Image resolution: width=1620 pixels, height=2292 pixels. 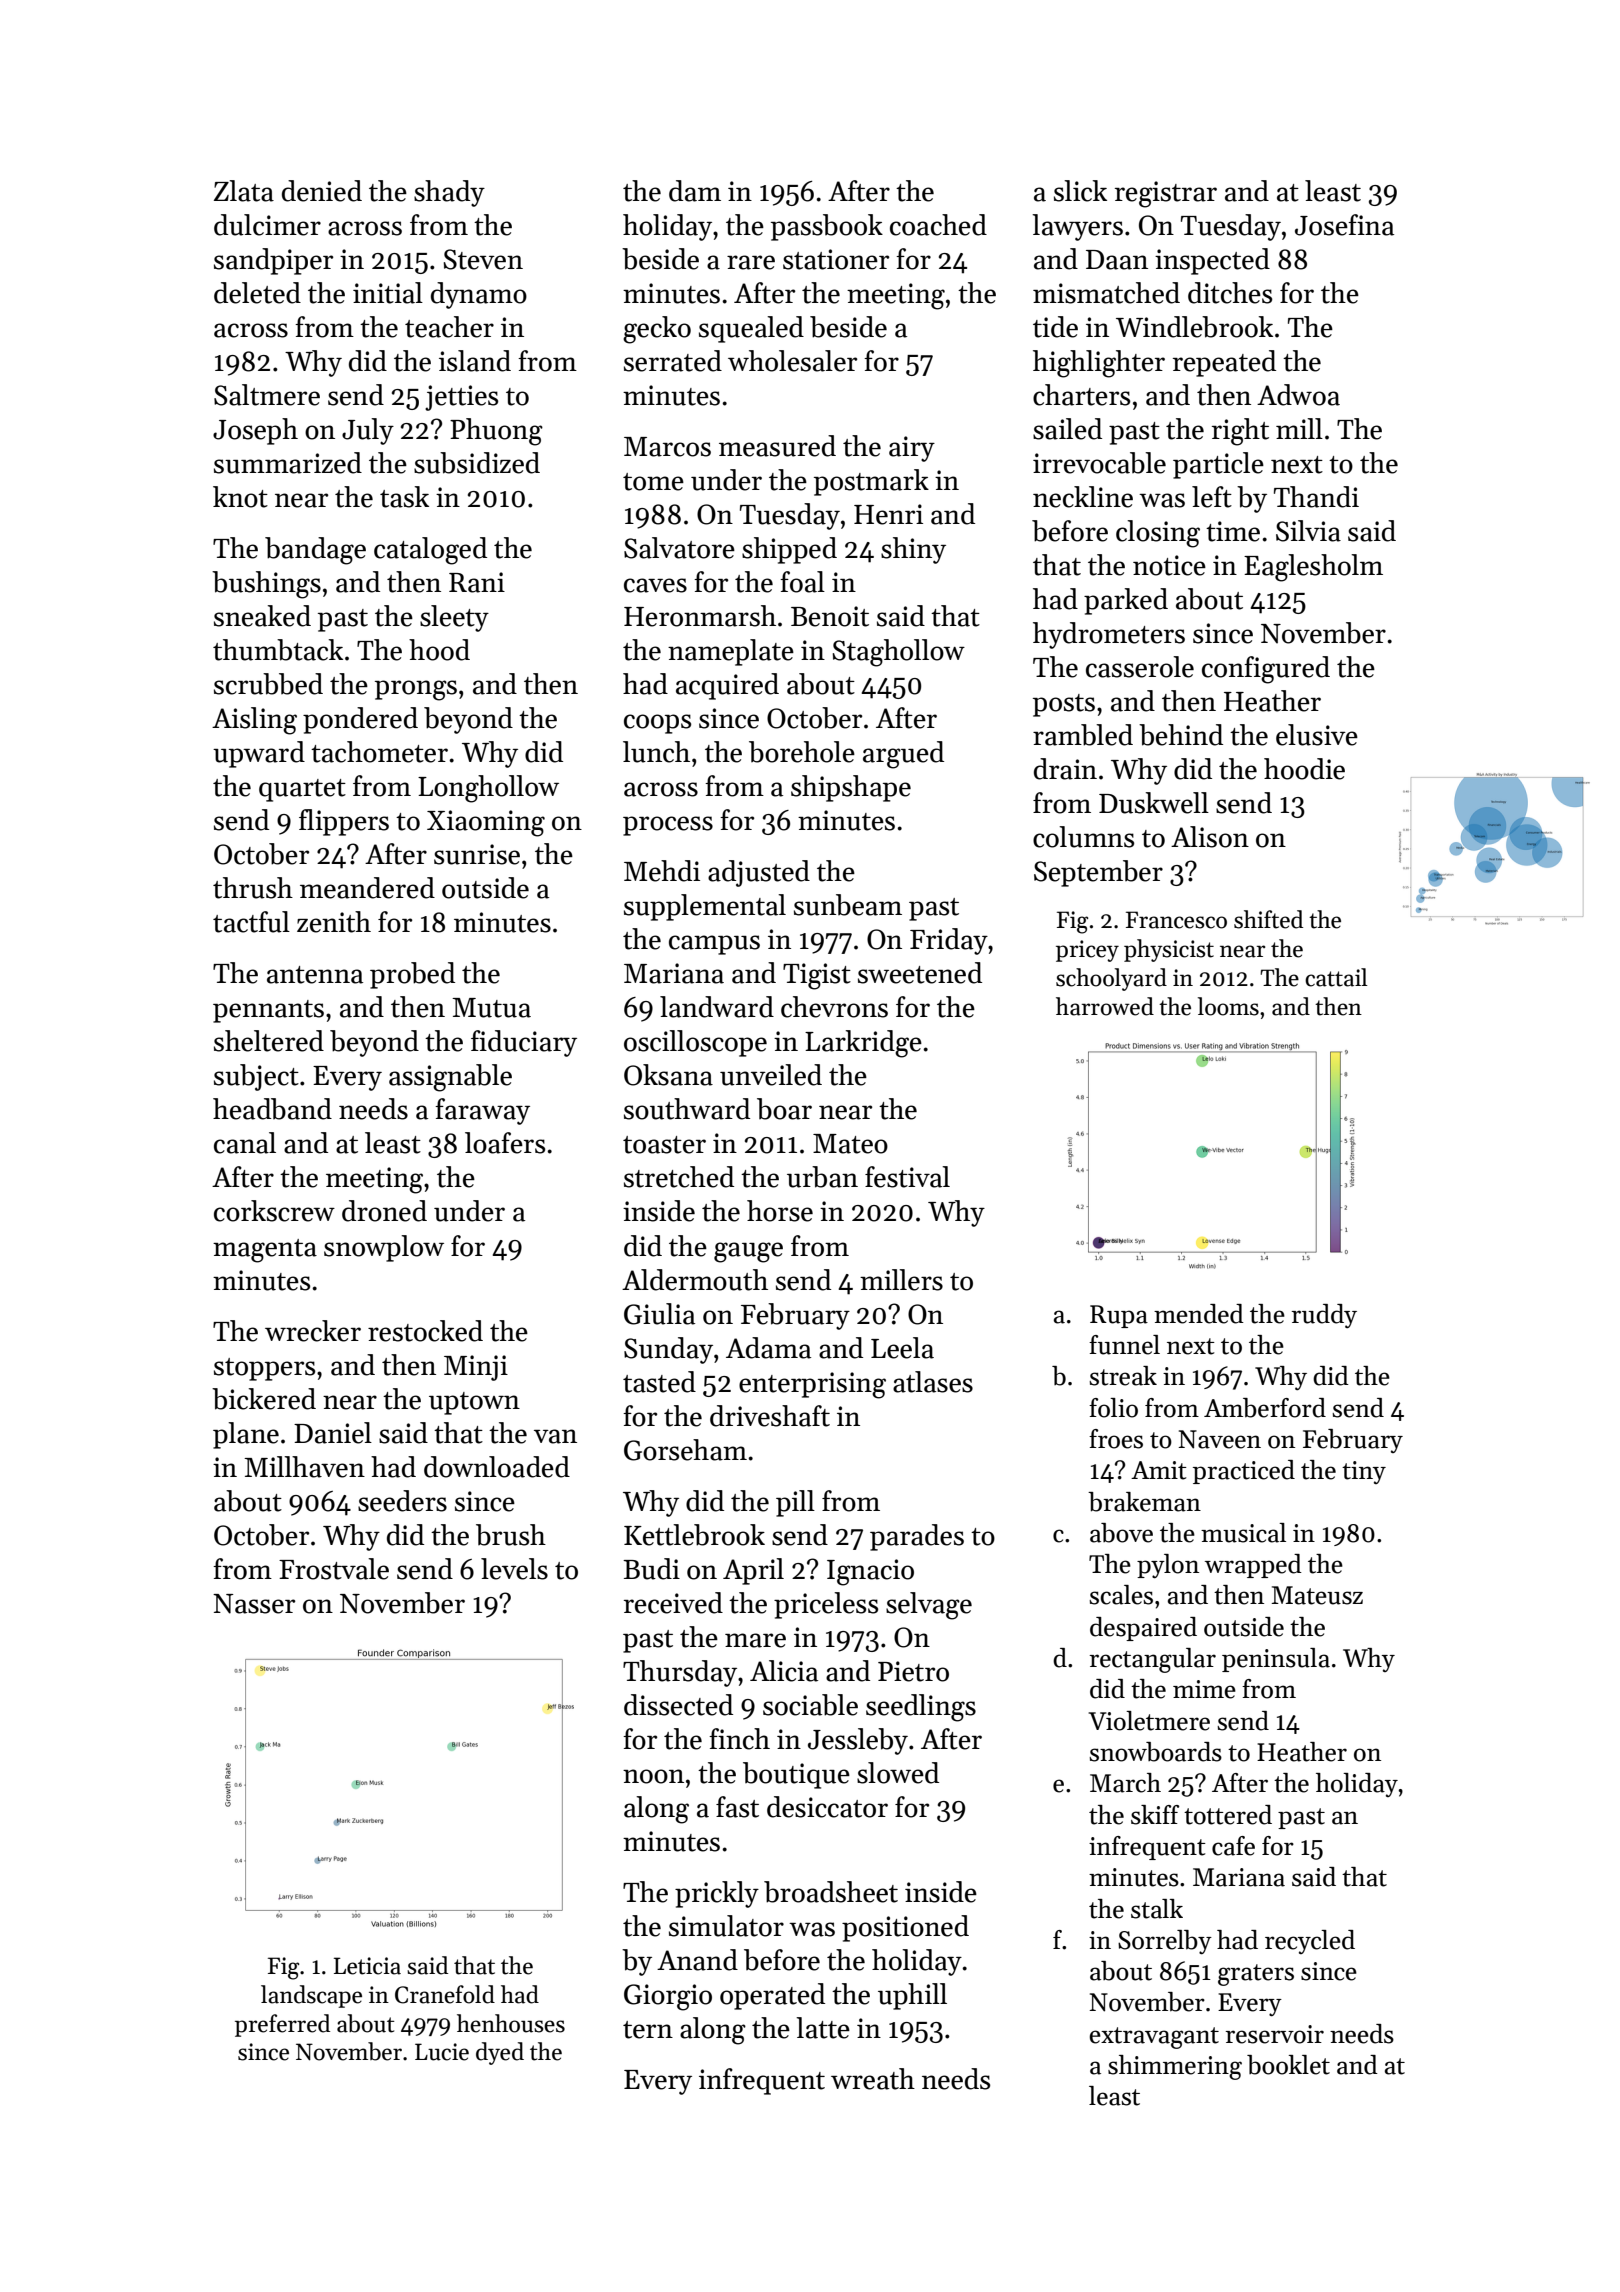 I want to click on noon, so click(x=653, y=1776).
